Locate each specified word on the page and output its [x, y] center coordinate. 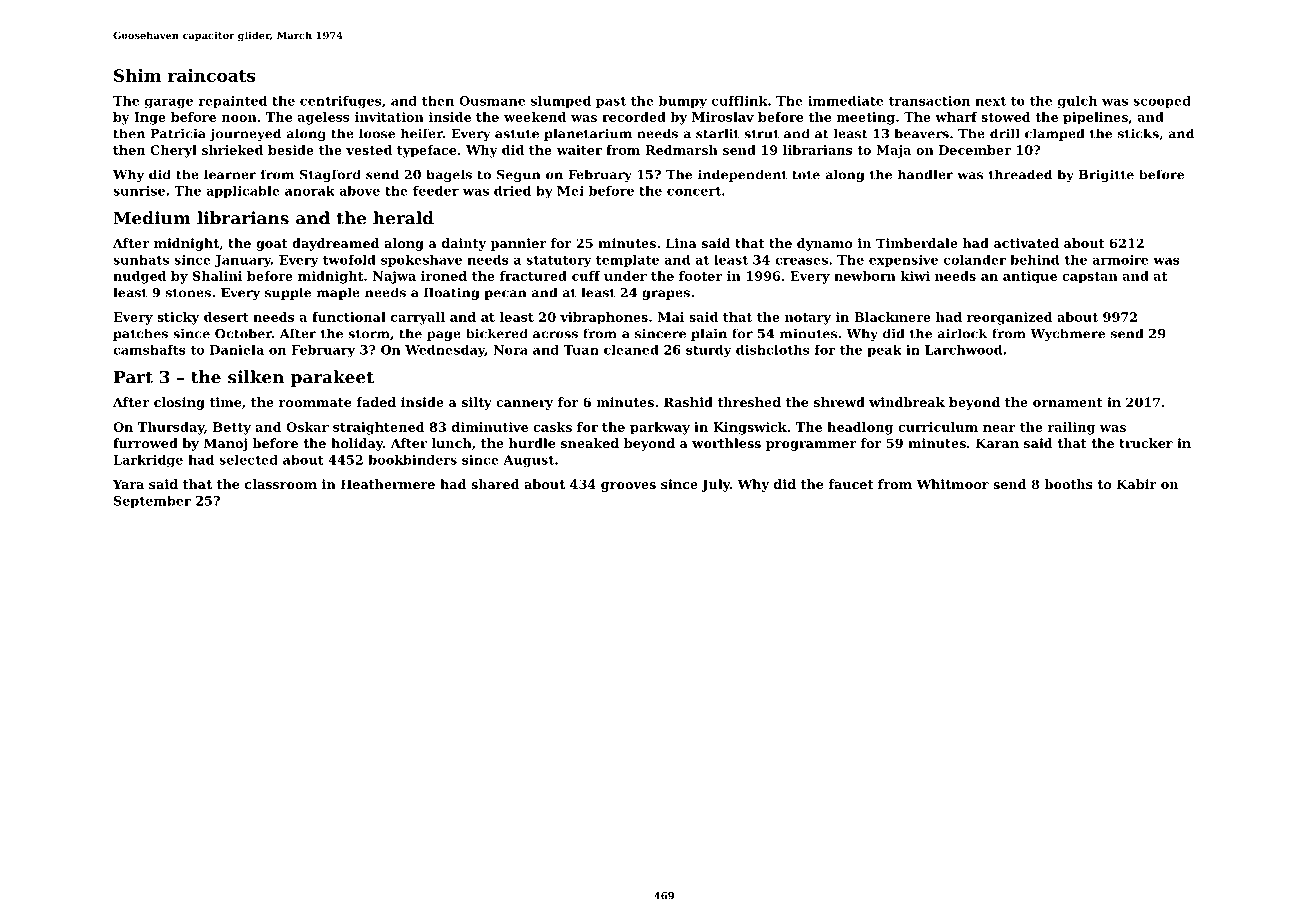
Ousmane [492, 101]
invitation [389, 117]
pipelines [1095, 118]
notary [808, 319]
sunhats [141, 260]
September [152, 502]
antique [1030, 277]
